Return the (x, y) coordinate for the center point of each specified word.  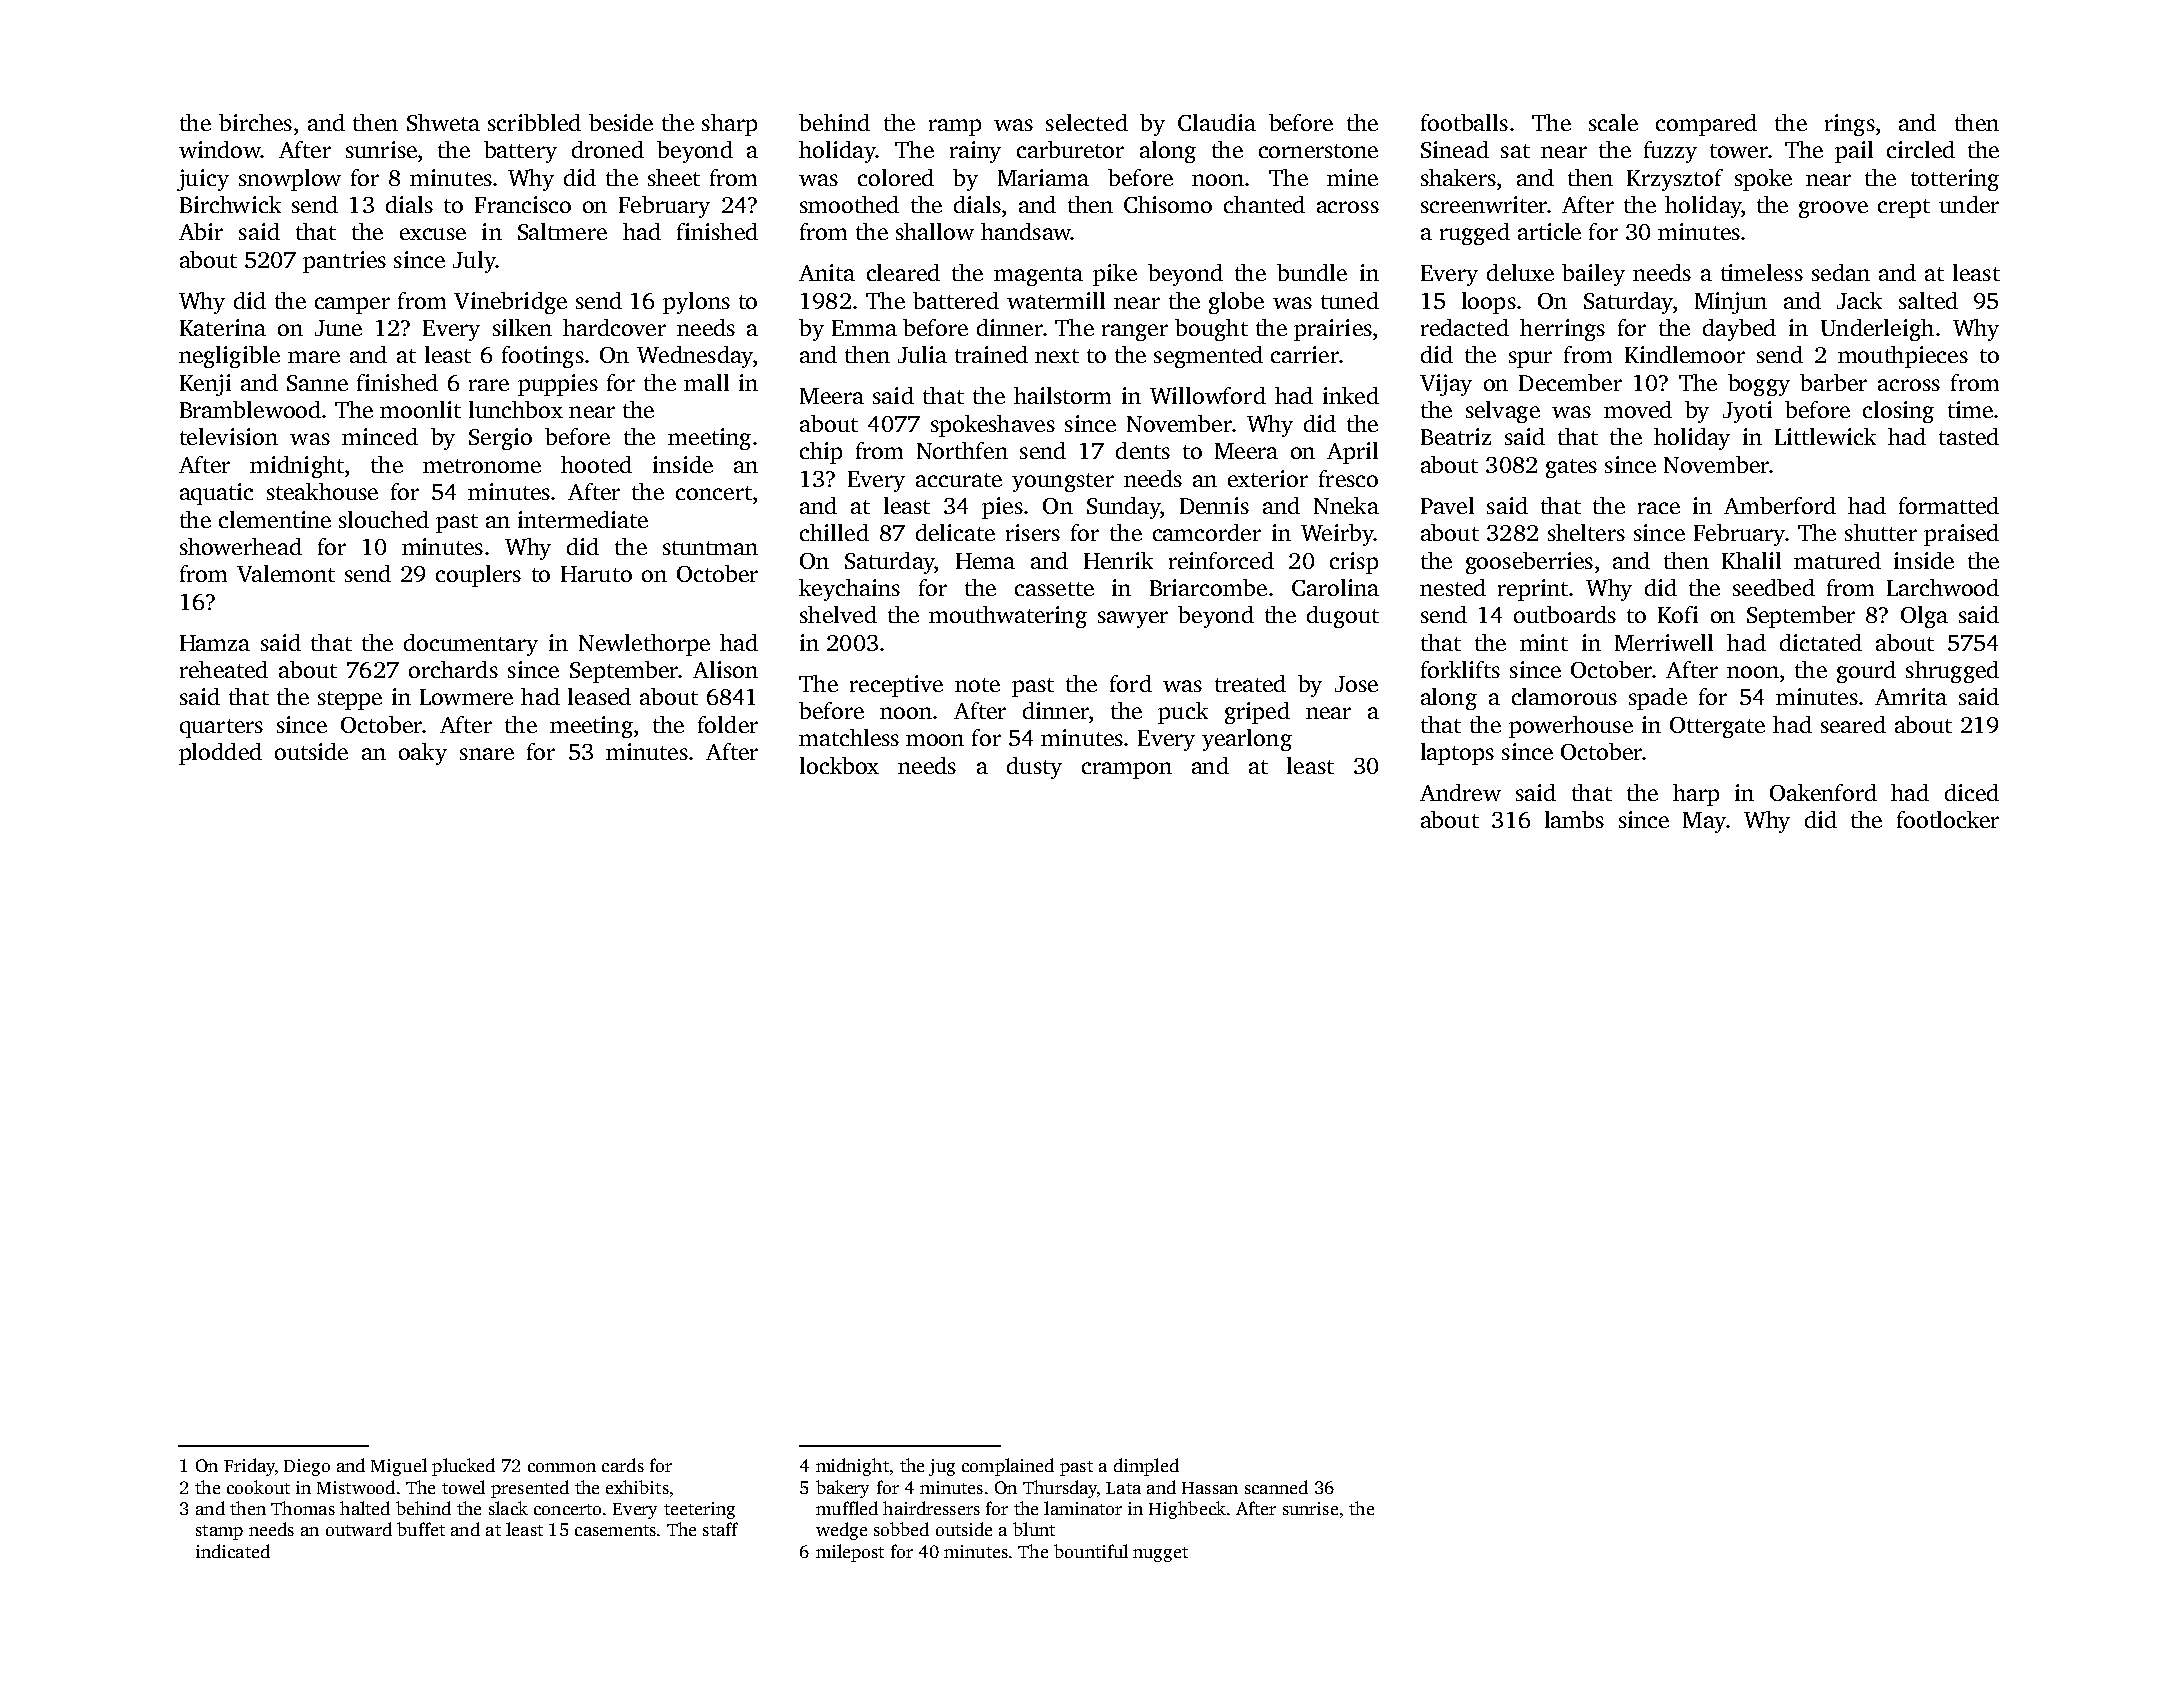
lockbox (839, 765)
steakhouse (322, 491)
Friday (249, 1467)
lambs (1574, 819)
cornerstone (1318, 151)
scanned (1276, 1487)
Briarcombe (1208, 587)
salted (1928, 300)
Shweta (443, 122)
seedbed (1774, 587)
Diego (307, 1467)
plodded (220, 754)
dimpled (1146, 1467)
